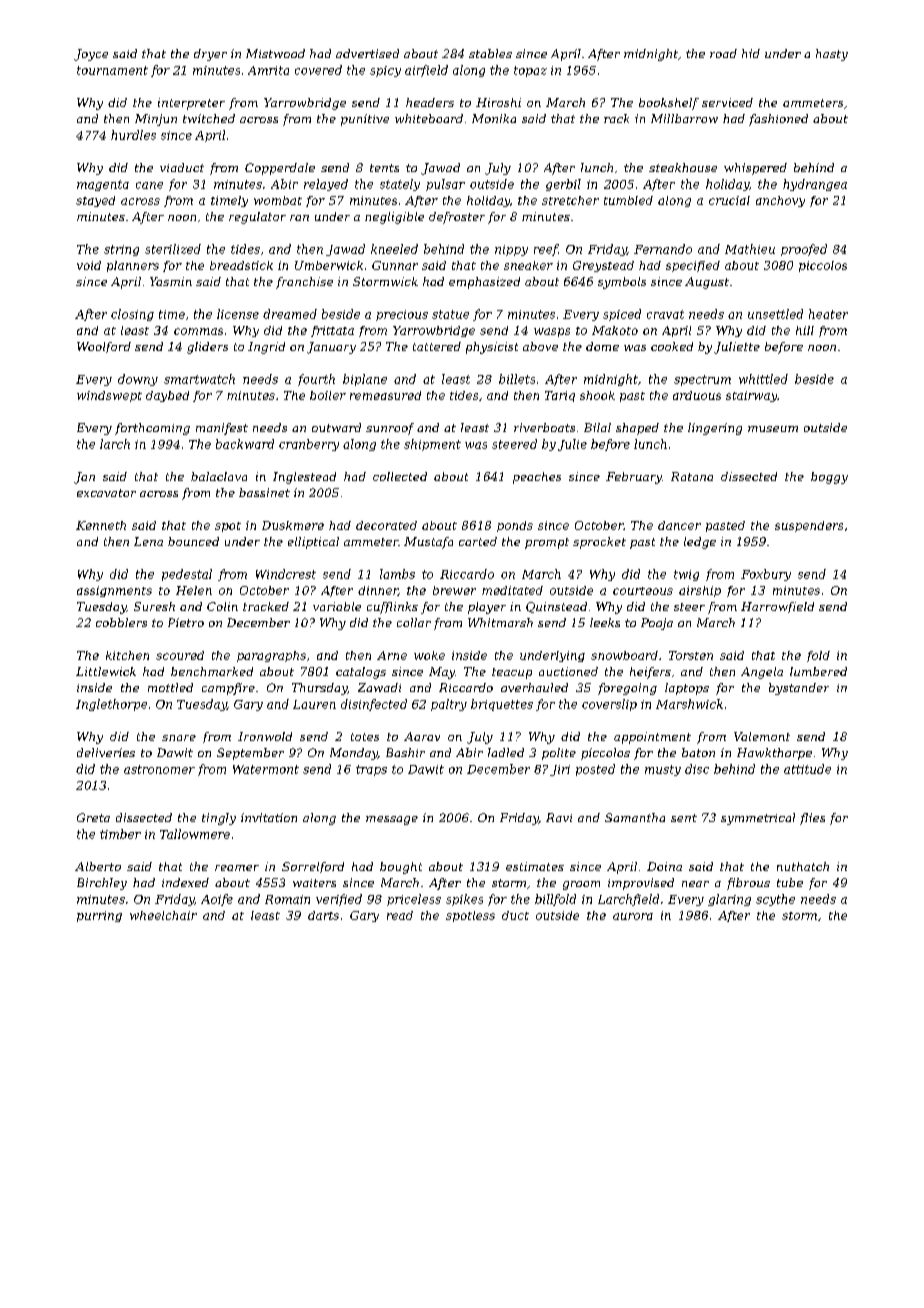 The height and width of the screenshot is (1308, 924). What do you see at coordinates (219, 819) in the screenshot?
I see `tingly` at bounding box center [219, 819].
